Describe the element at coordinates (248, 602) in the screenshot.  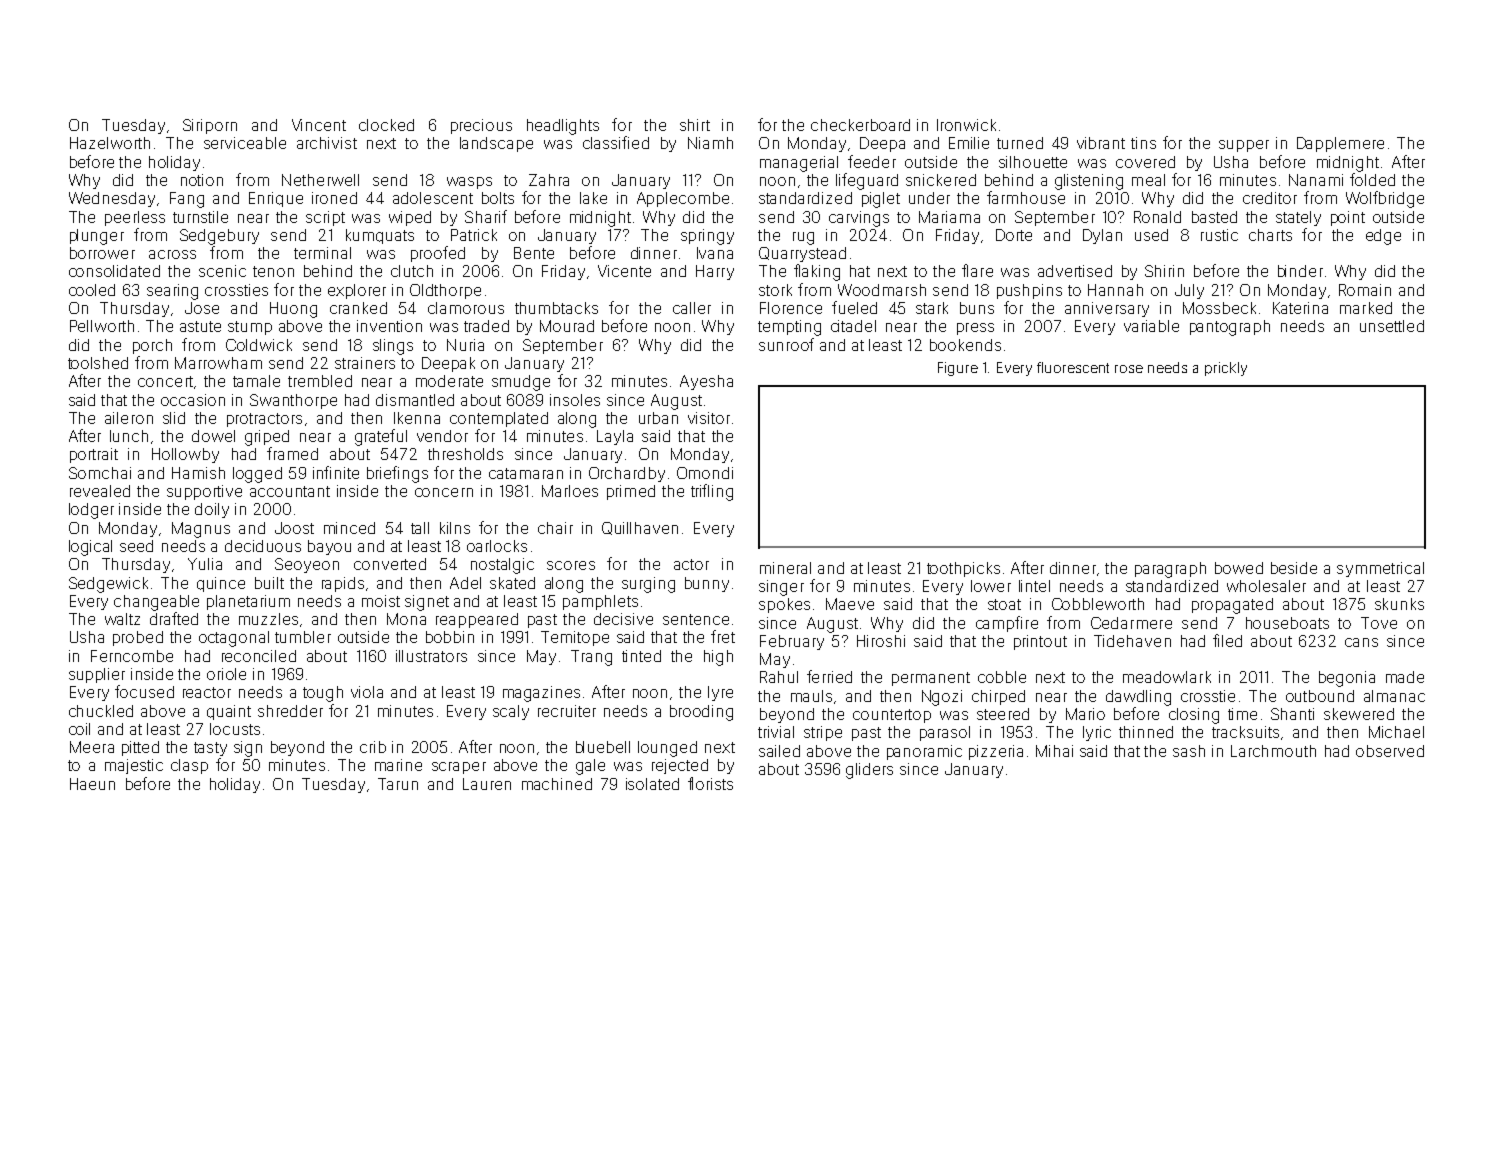
I see `planetarium` at that location.
